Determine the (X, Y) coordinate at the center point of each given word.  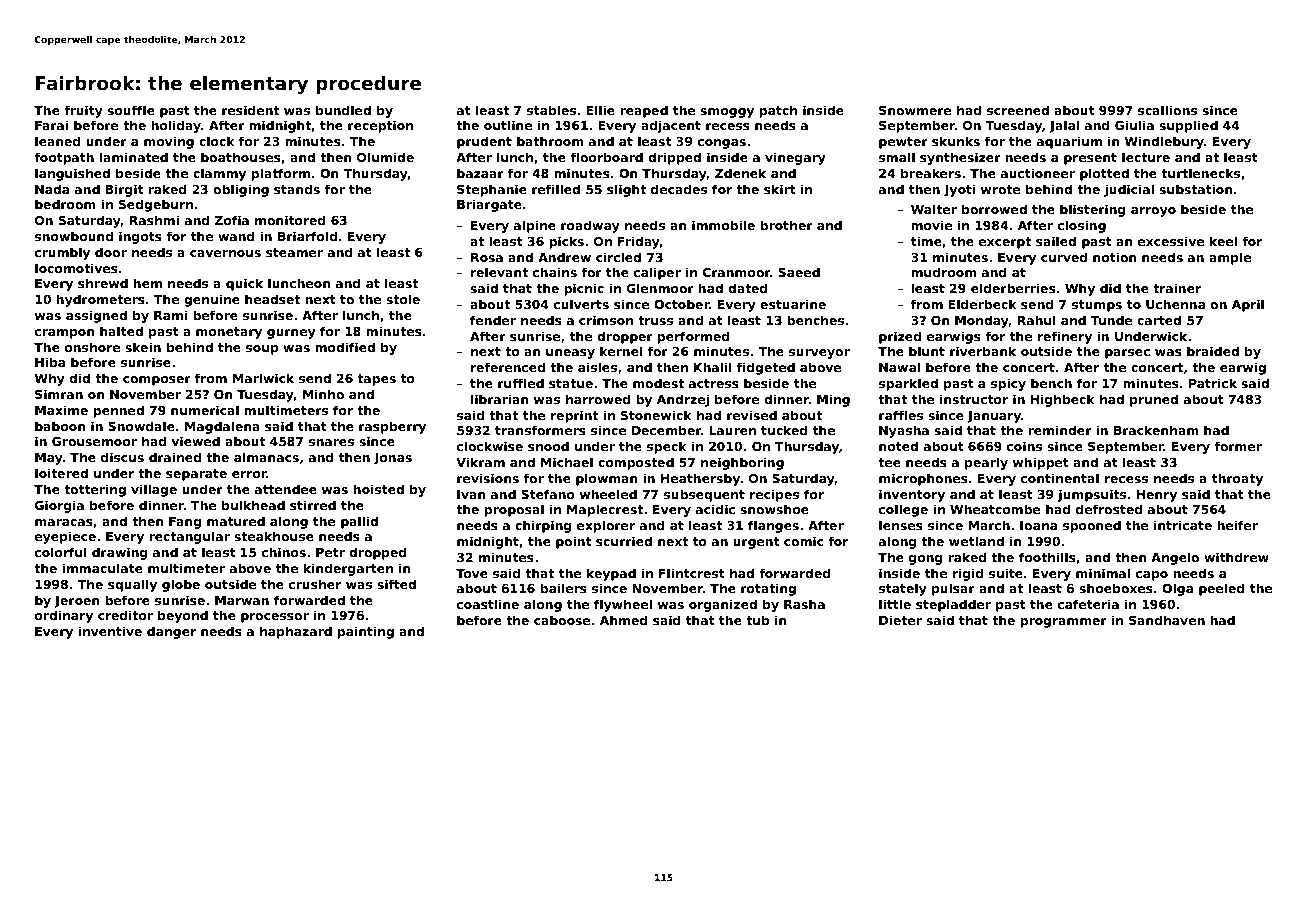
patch (778, 111)
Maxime (61, 410)
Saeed (799, 272)
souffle (131, 110)
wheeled (608, 494)
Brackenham (1156, 430)
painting (365, 632)
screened (1018, 110)
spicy (1008, 384)
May (49, 459)
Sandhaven (1167, 620)
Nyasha (904, 431)
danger (171, 632)
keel (1223, 241)
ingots (140, 237)
